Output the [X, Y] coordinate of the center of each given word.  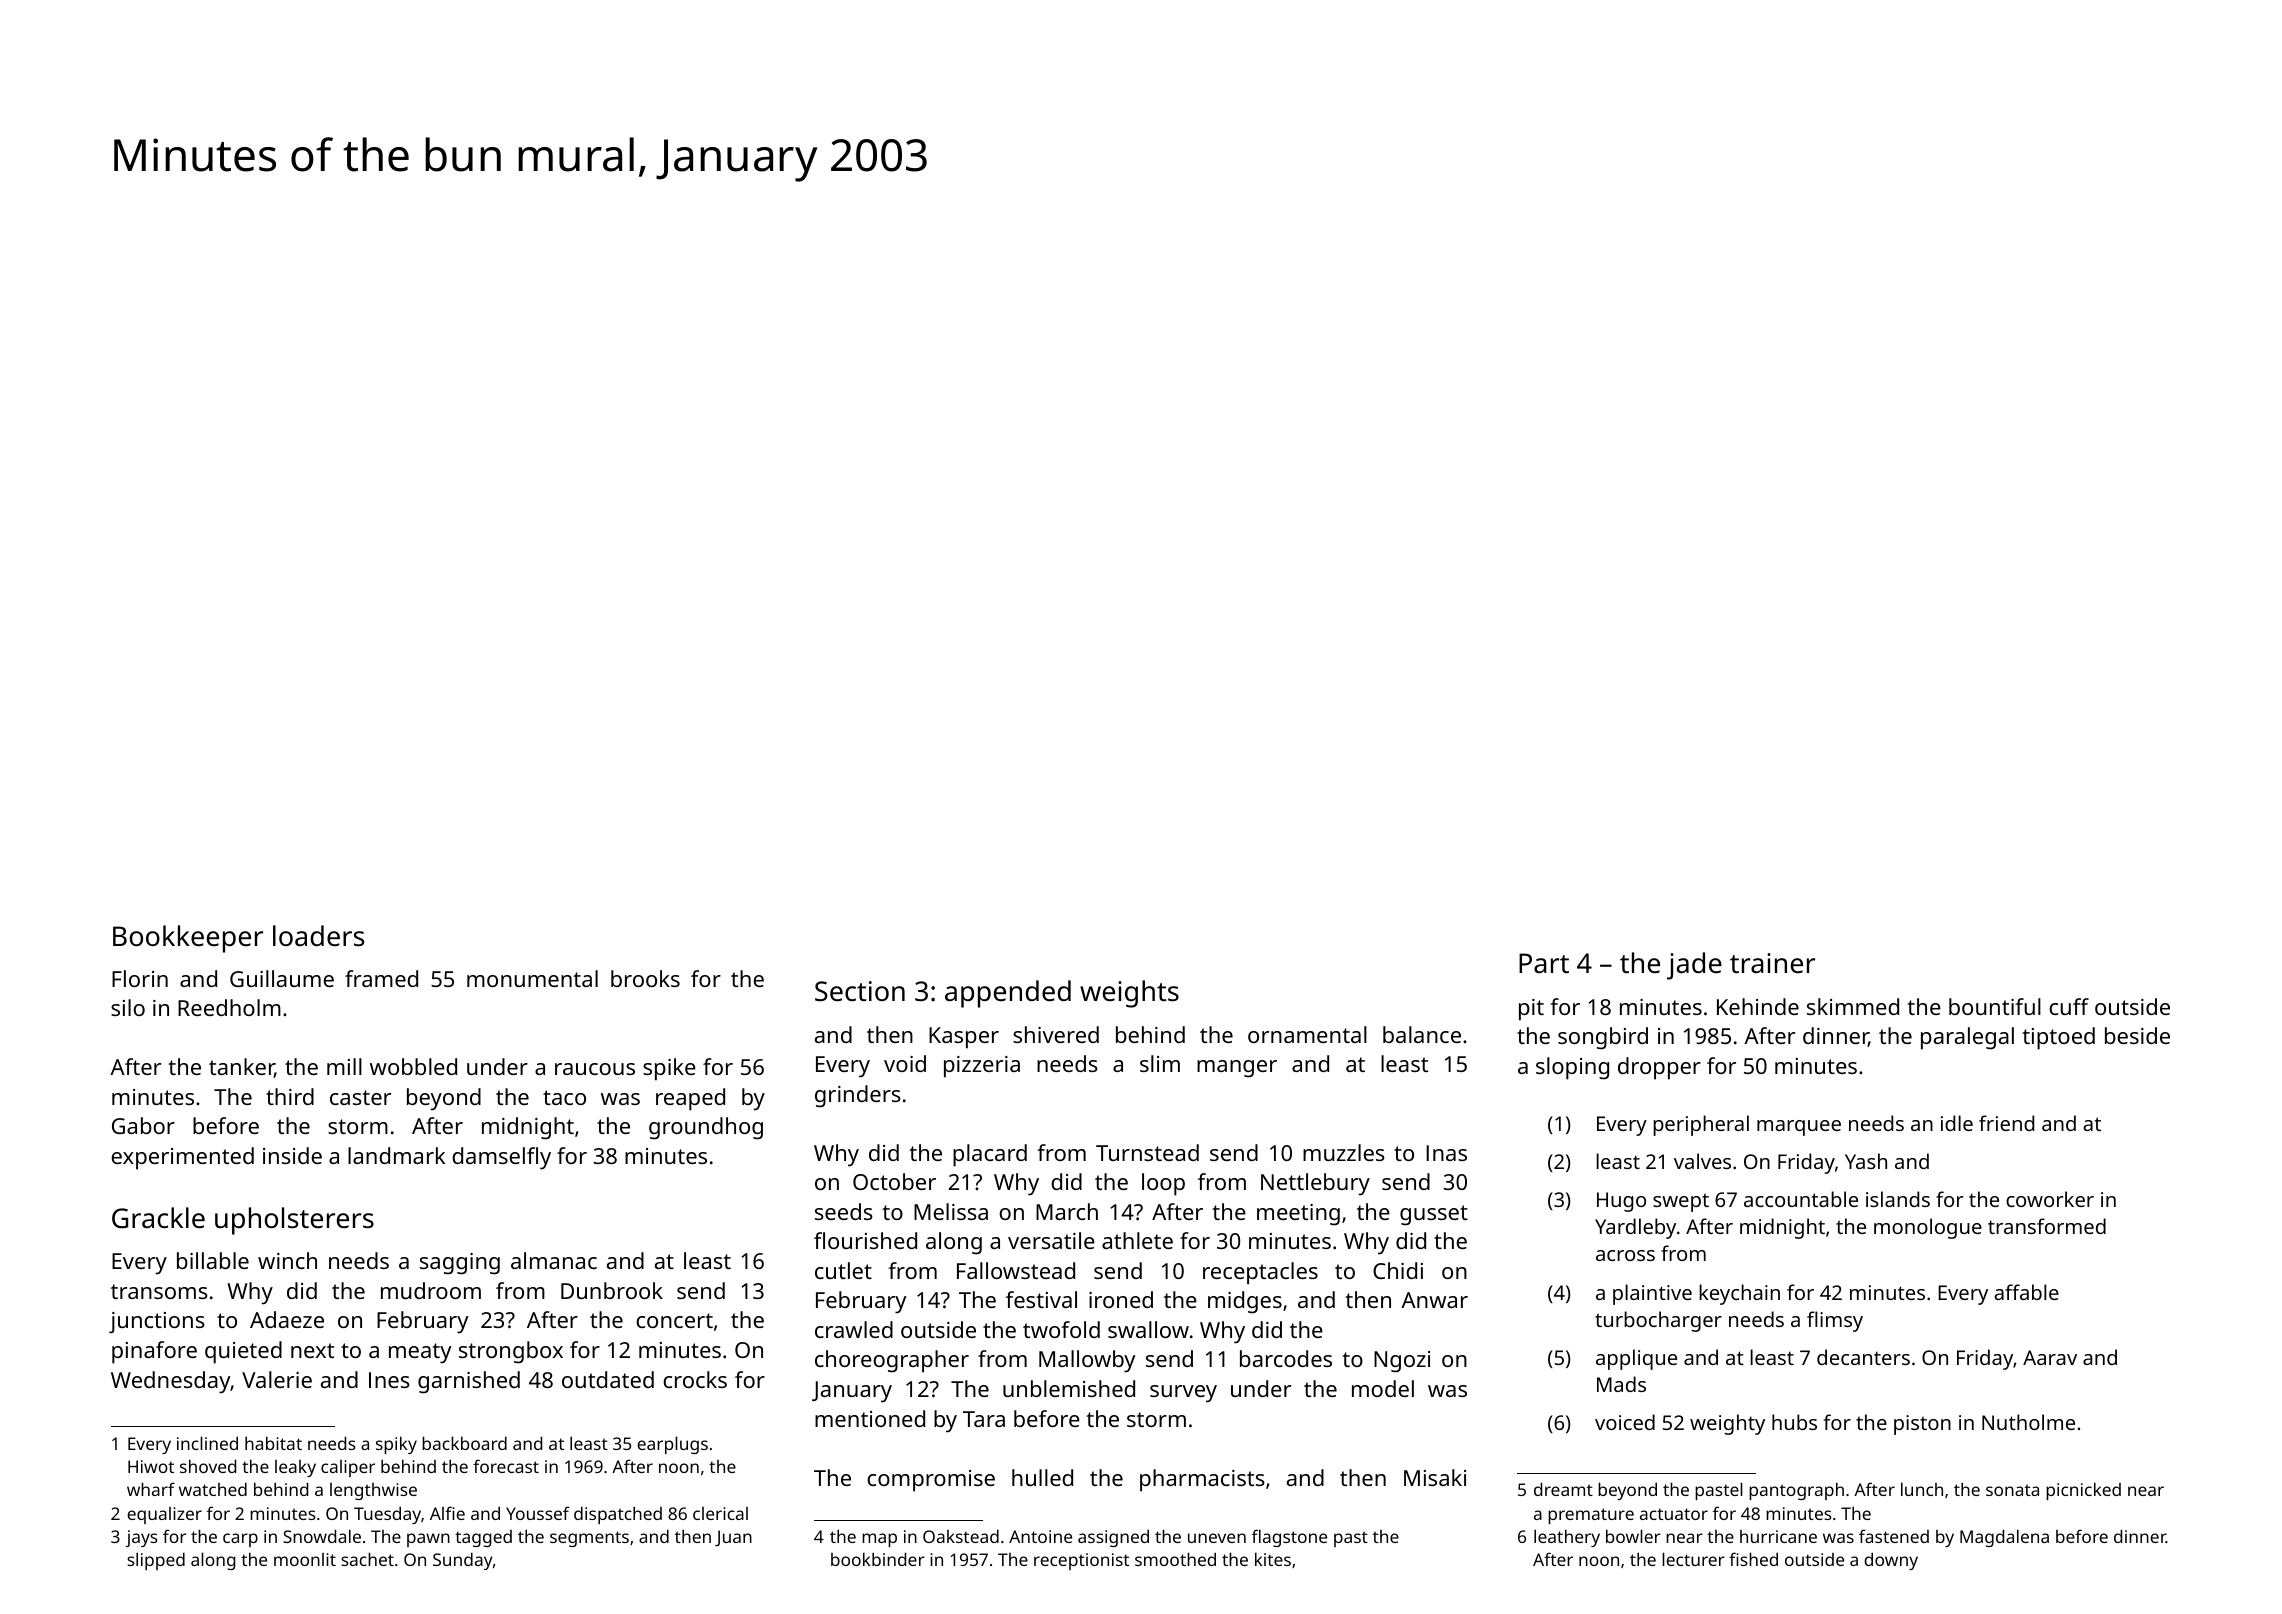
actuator [1674, 1514]
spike [669, 1069]
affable [2026, 1292]
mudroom [431, 1290]
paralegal [1967, 1038]
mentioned [870, 1418]
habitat [273, 1443]
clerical [720, 1513]
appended [1008, 994]
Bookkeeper [188, 939]
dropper [1659, 1068]
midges [1245, 1302]
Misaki [1435, 1477]
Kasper [964, 1038]
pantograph [1796, 1491]
